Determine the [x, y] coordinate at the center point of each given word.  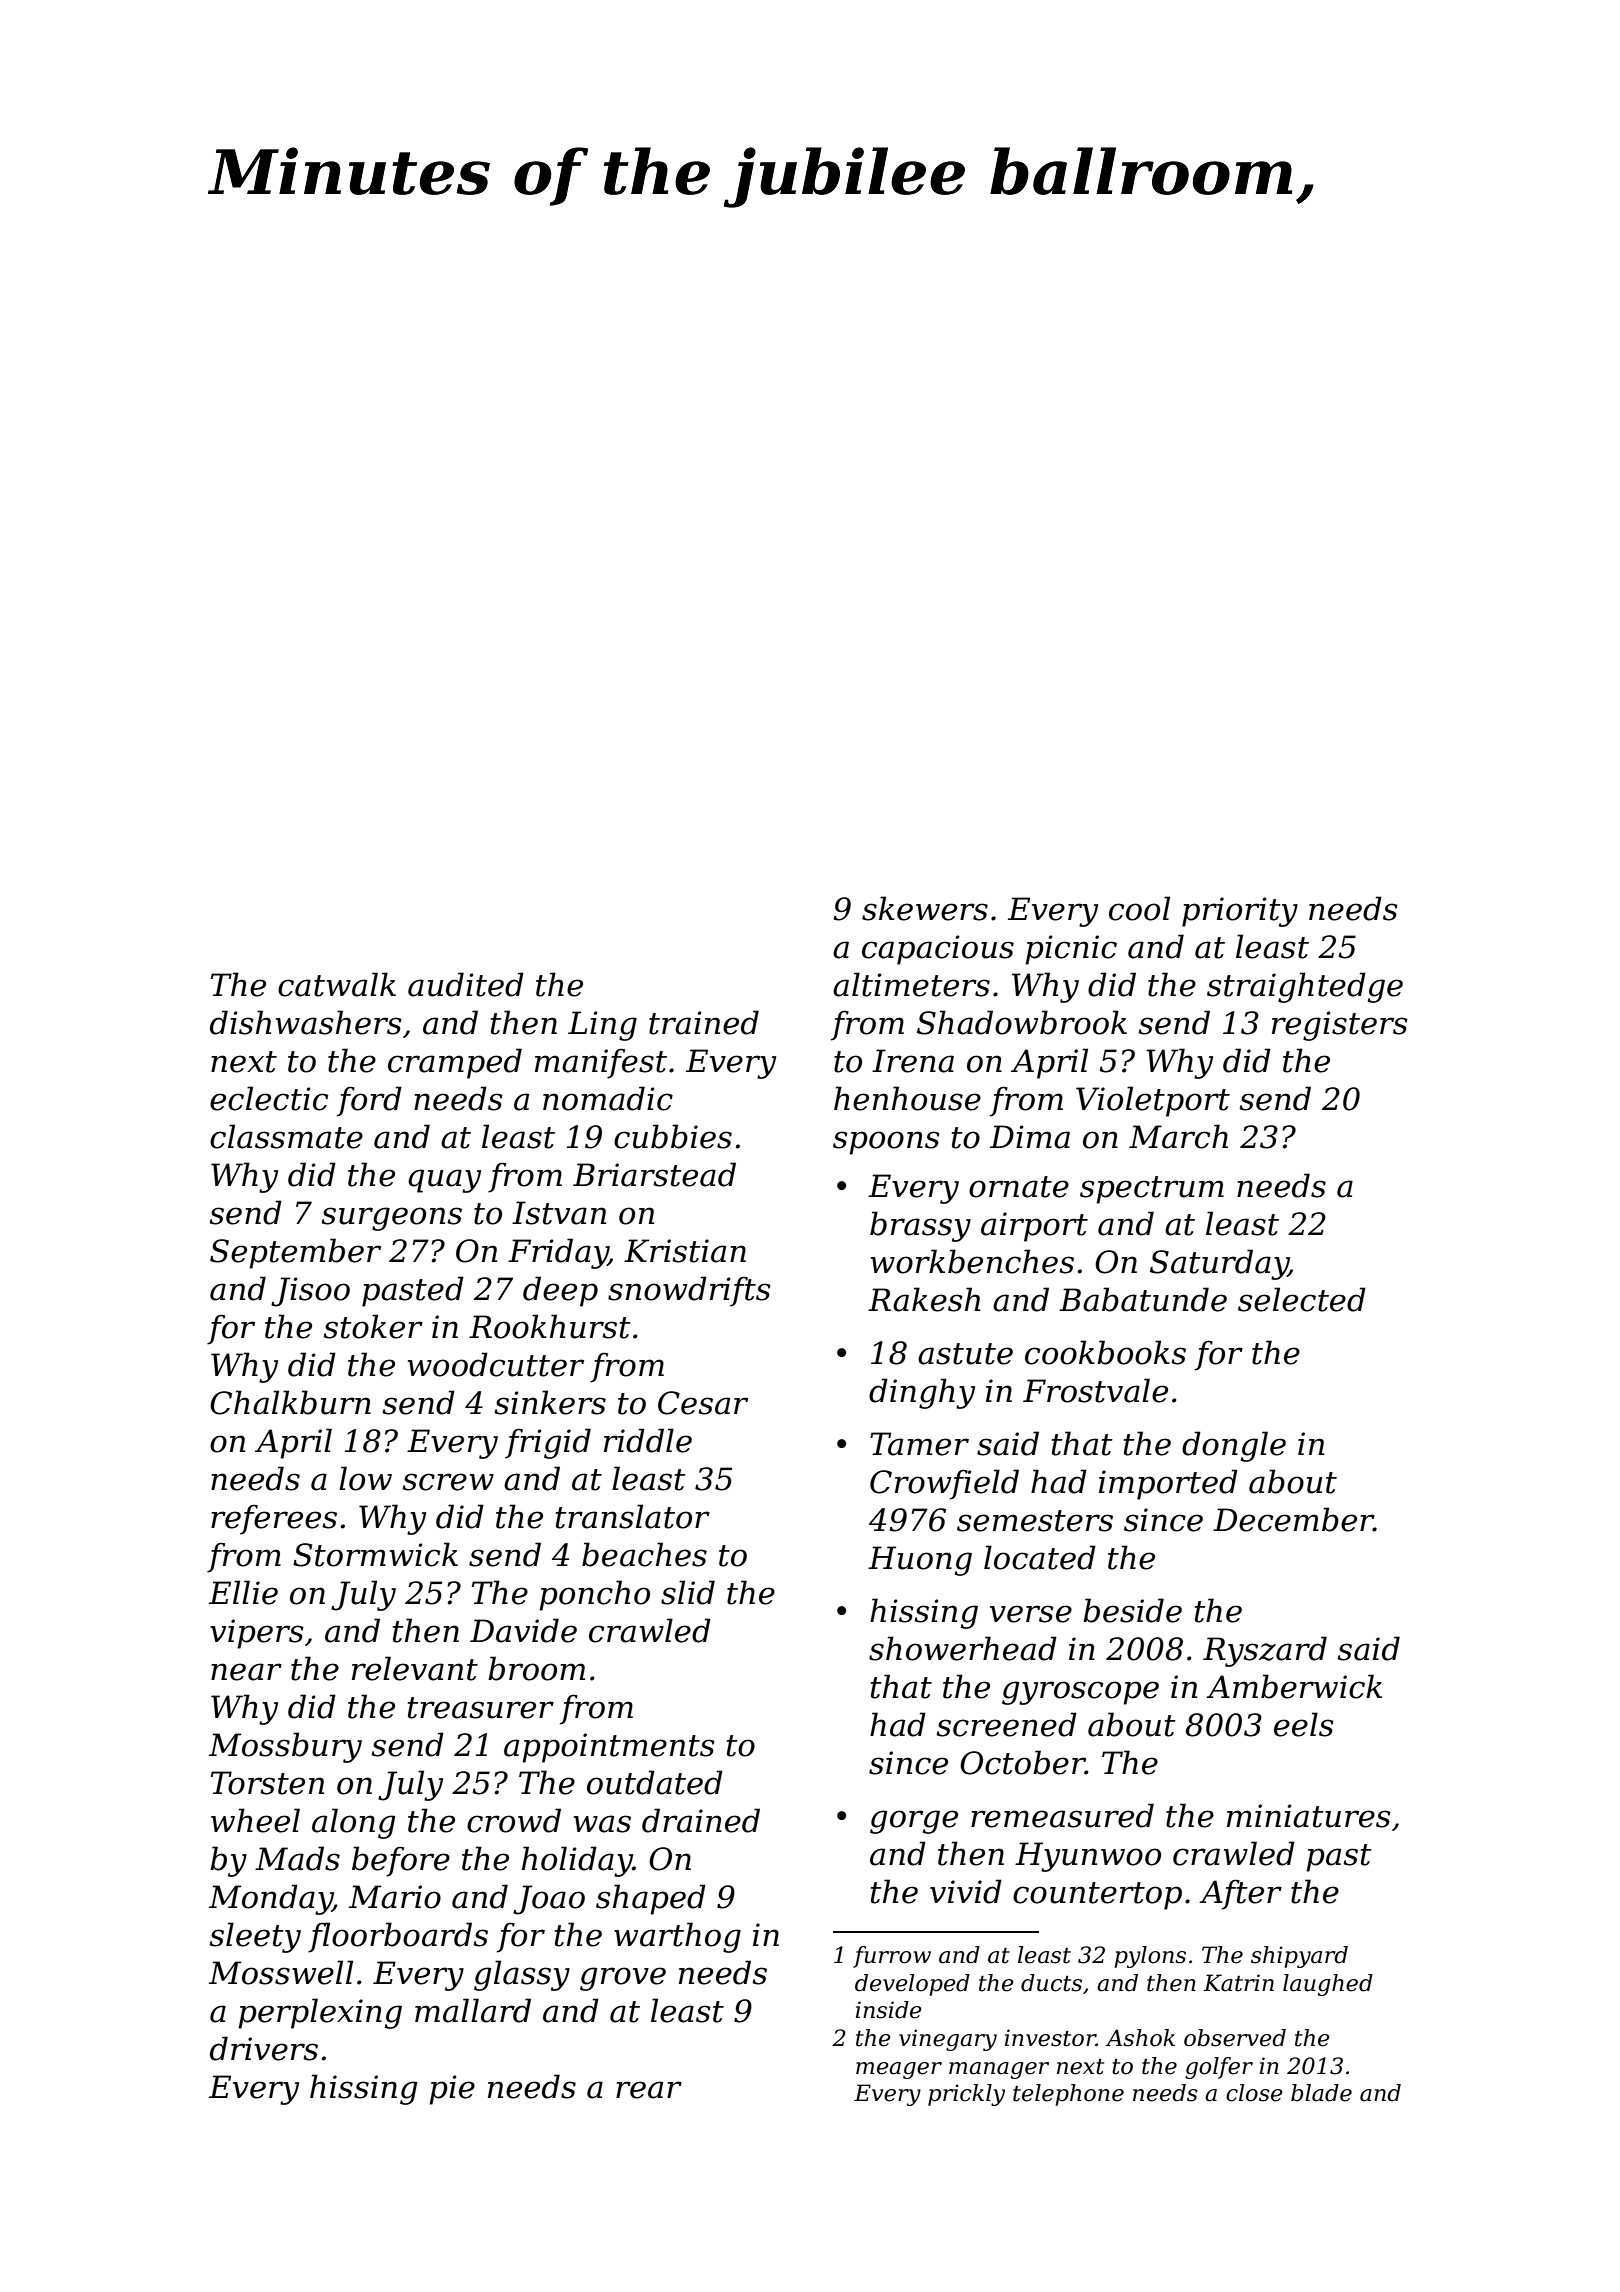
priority [1240, 912]
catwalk [337, 984]
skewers [925, 908]
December [1293, 1519]
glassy [522, 1975]
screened [1006, 1724]
